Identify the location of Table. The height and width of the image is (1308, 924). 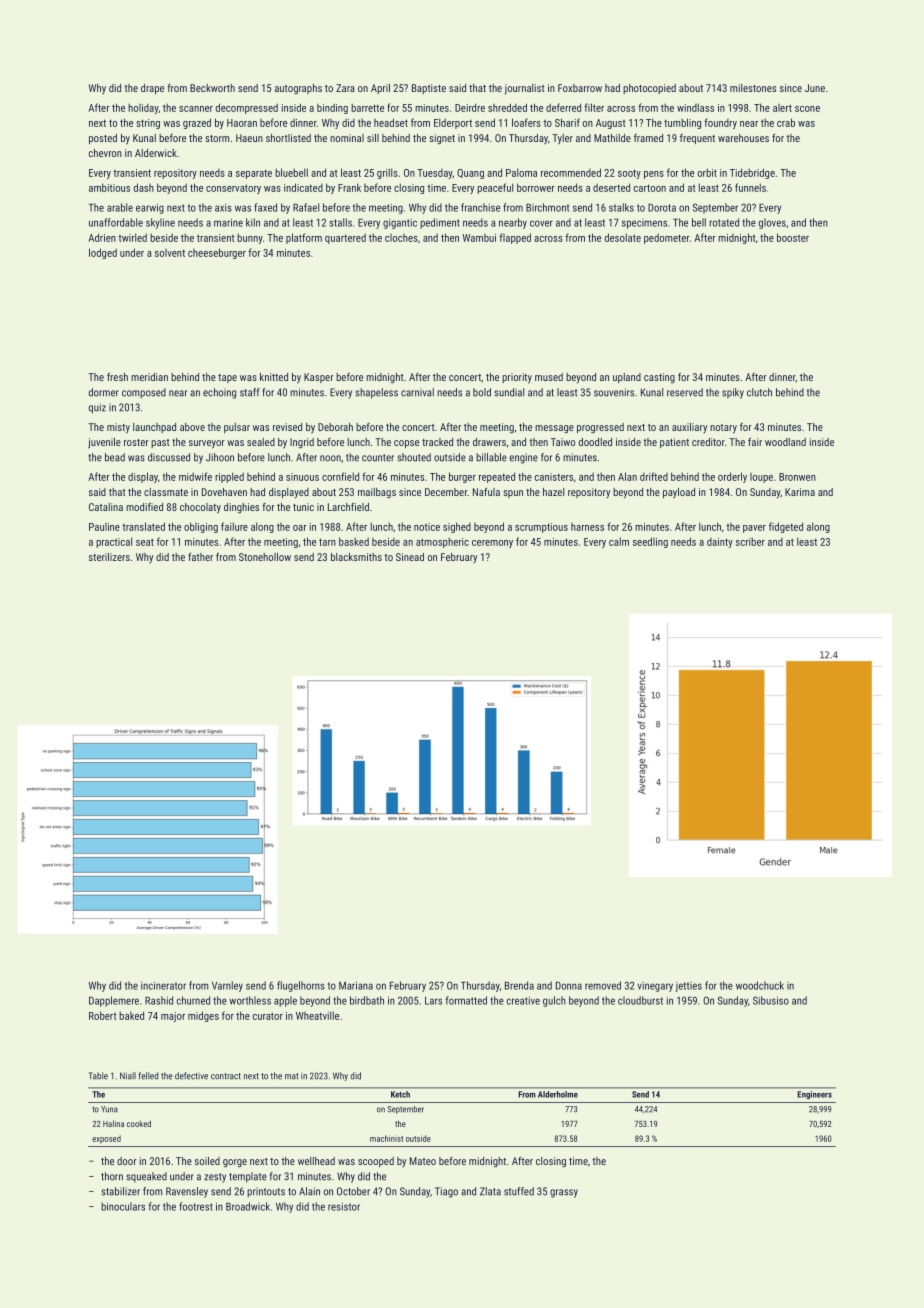
(98, 1076).
